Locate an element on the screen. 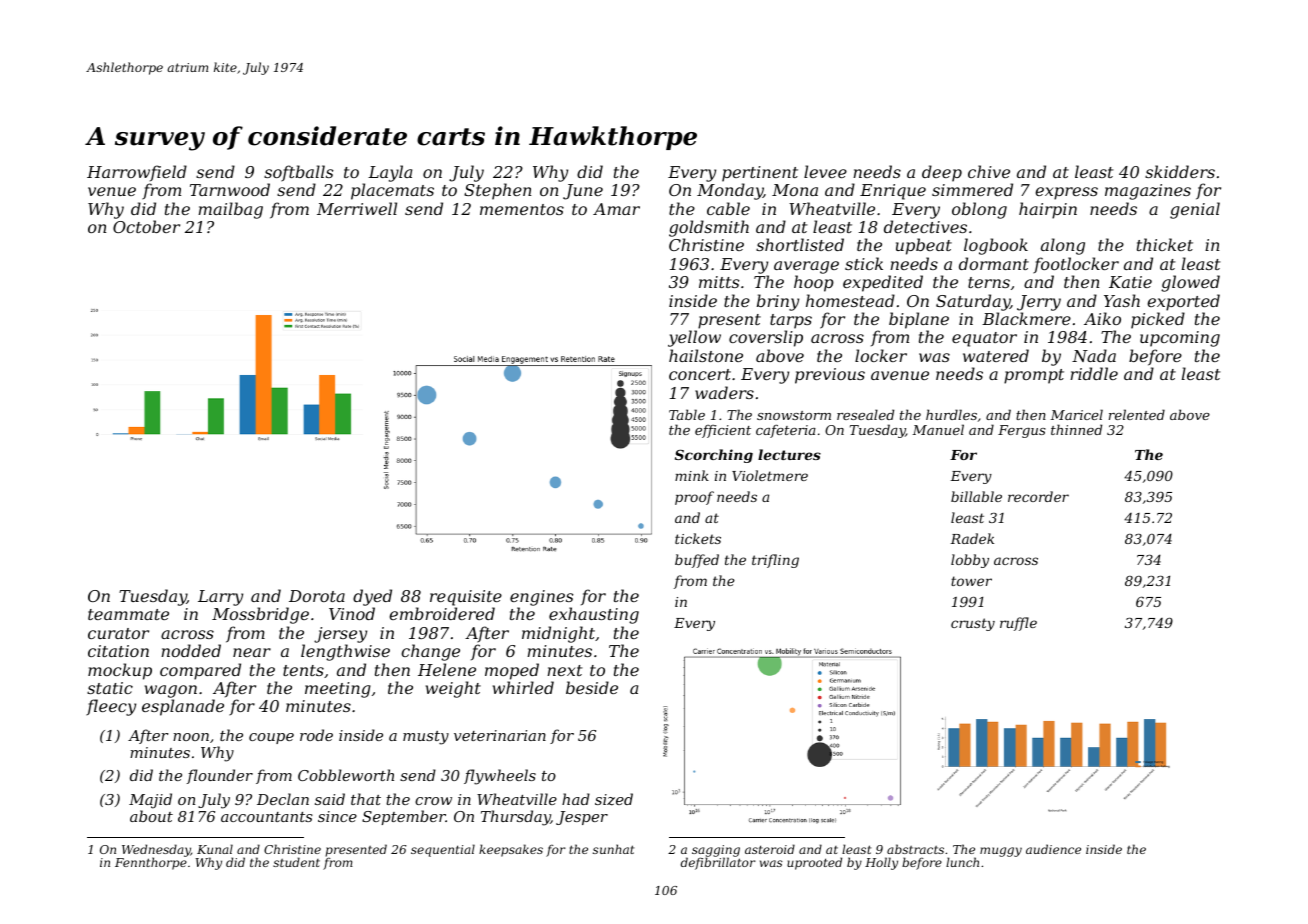 The width and height of the screenshot is (1308, 924). glowed is located at coordinates (1190, 283).
